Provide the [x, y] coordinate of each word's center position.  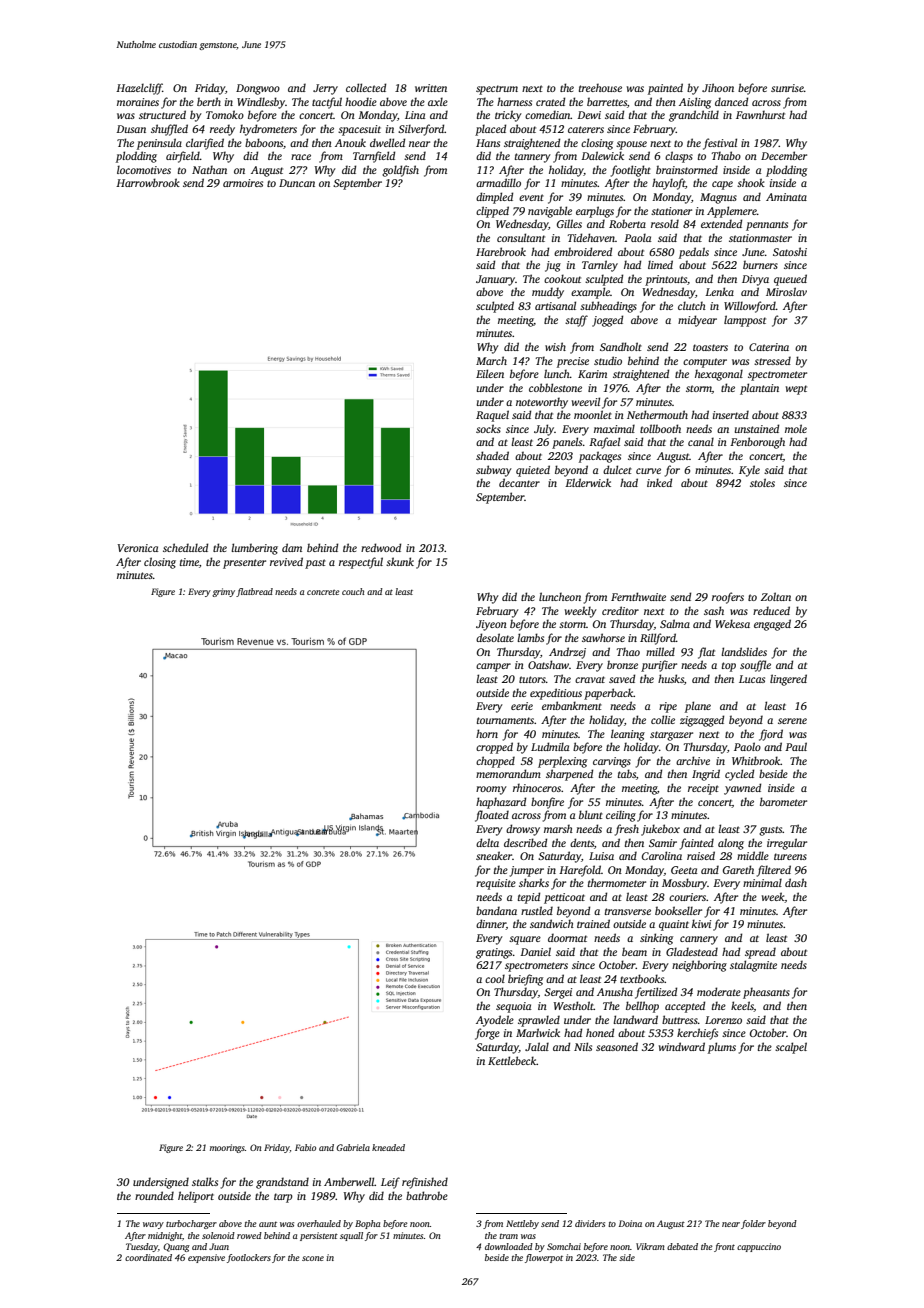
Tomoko [225, 114]
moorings [227, 1148]
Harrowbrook [148, 182]
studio [608, 360]
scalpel [791, 1048]
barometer [783, 801]
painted [665, 89]
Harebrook [501, 251]
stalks [205, 1181]
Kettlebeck [512, 1060]
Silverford [421, 130]
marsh [558, 828]
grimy [223, 592]
